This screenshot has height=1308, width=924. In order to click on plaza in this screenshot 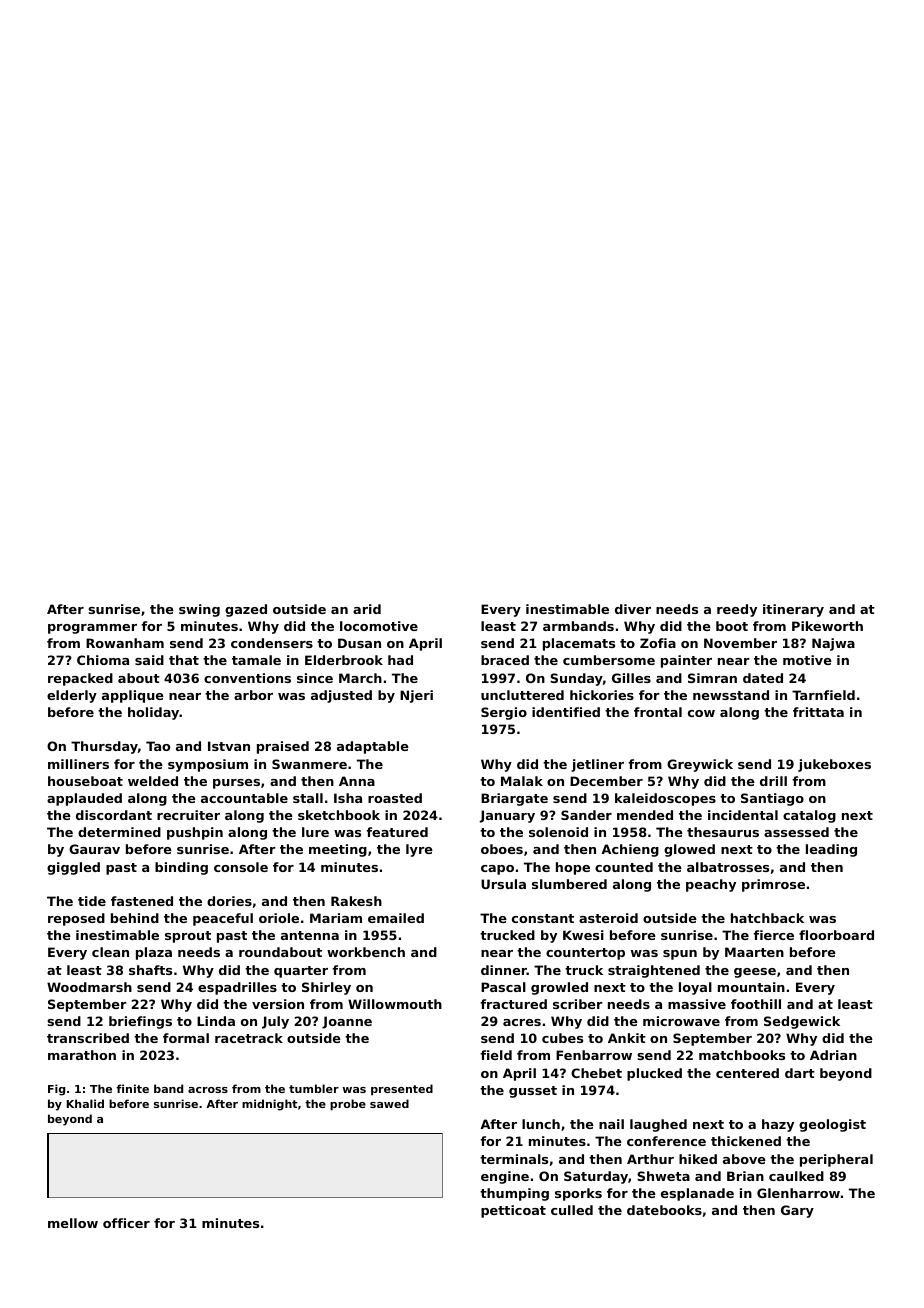, I will do `click(154, 953)`.
